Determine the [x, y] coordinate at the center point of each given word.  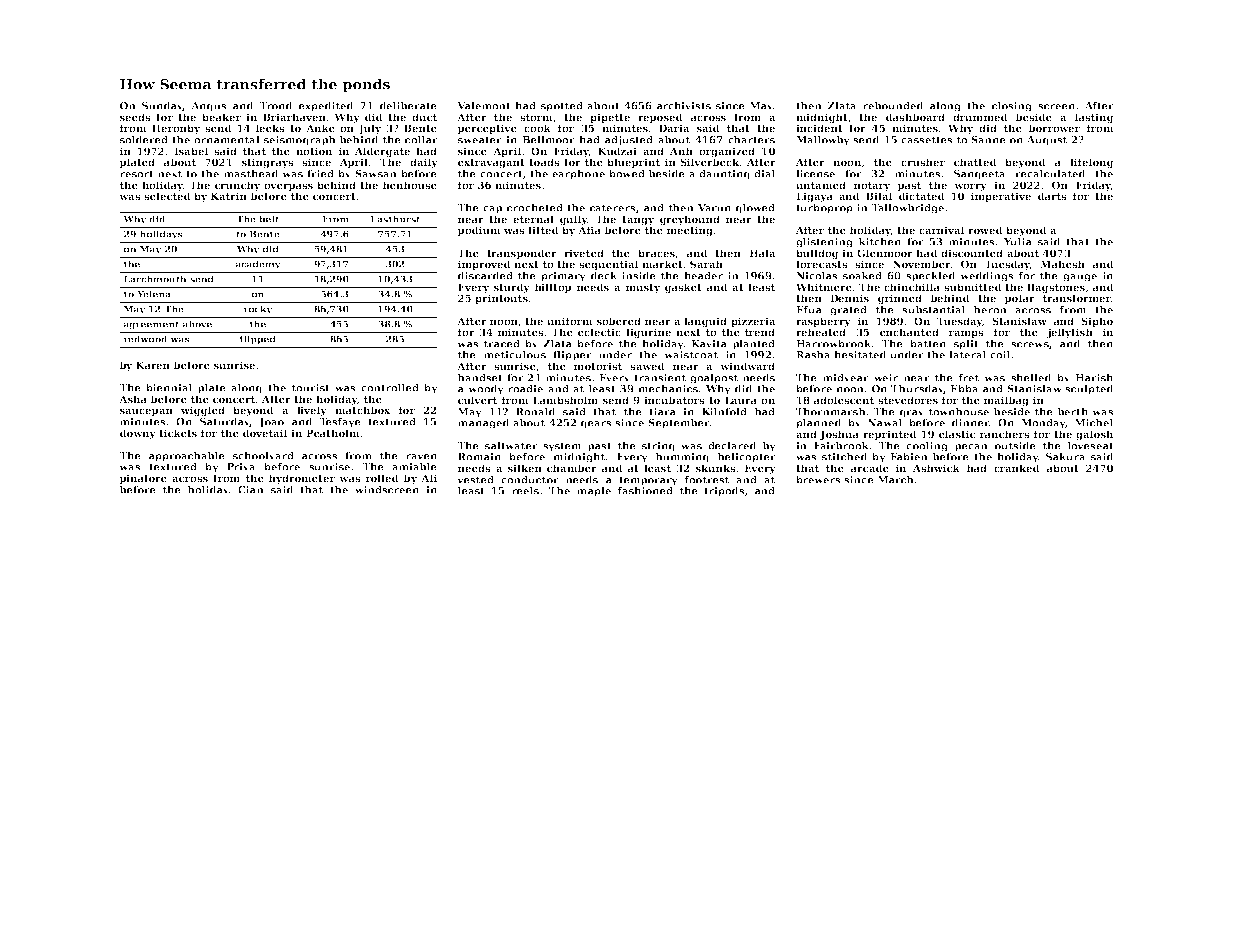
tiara [662, 412]
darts [1052, 196]
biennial [169, 388]
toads [544, 162]
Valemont [484, 106]
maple [594, 492]
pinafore [143, 479]
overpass [288, 187]
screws [1030, 345]
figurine [648, 333]
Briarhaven [294, 117]
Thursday [917, 390]
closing [1012, 107]
